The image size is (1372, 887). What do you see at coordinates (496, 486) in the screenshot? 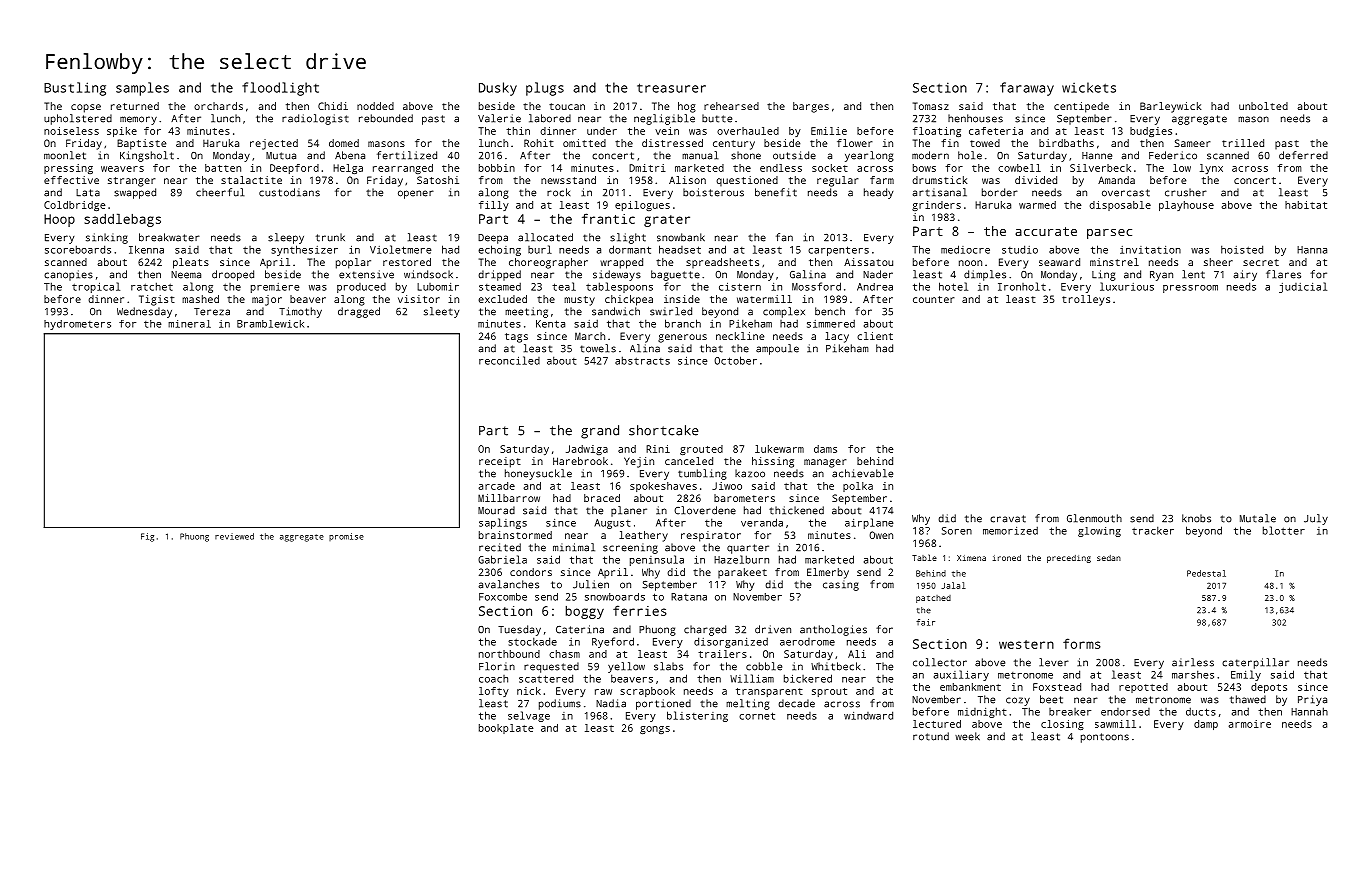
I see `arcade` at bounding box center [496, 486].
